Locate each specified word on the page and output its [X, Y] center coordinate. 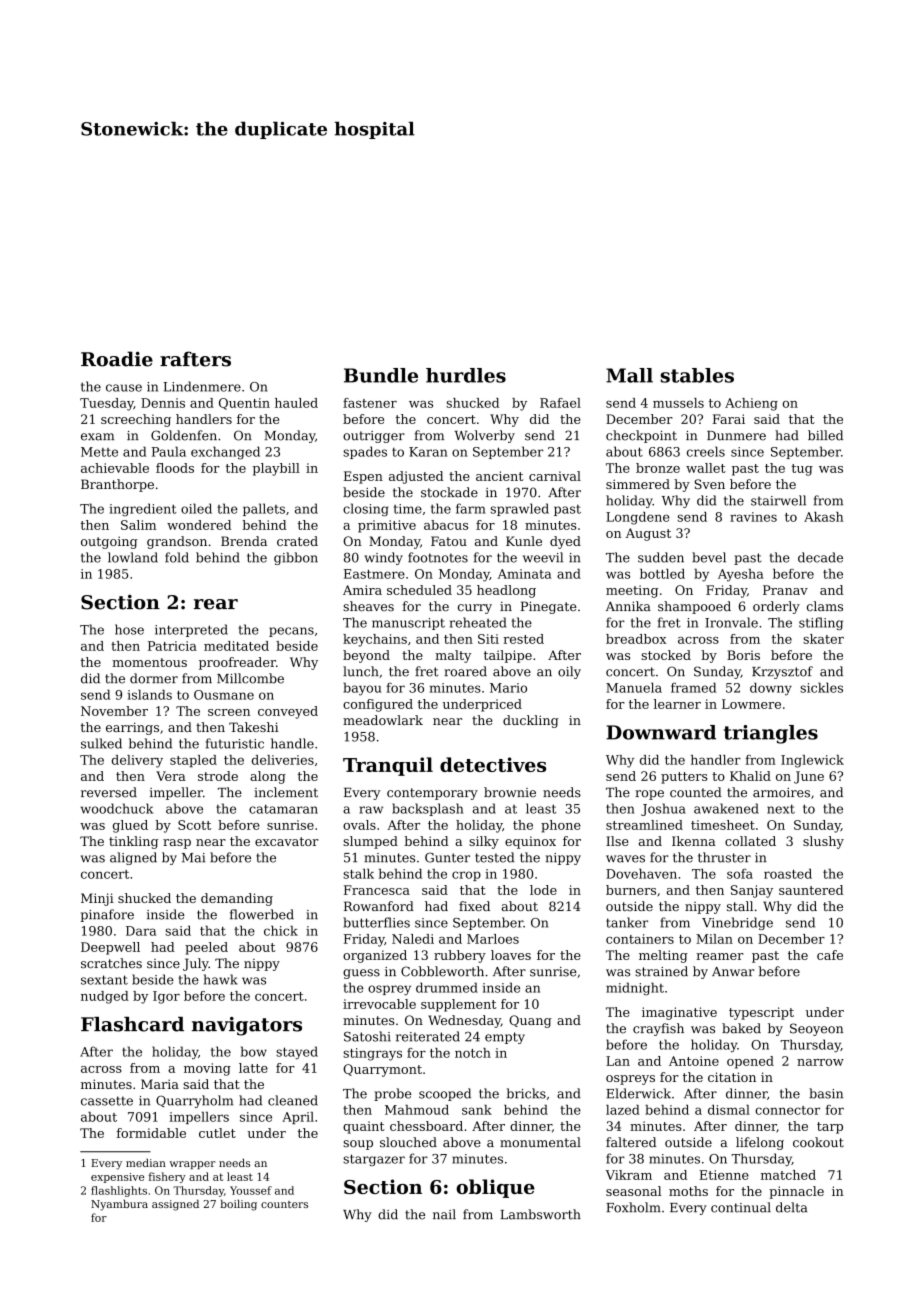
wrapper [192, 1165]
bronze [658, 468]
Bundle [381, 375]
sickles [821, 687]
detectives [493, 764]
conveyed [288, 712]
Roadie [117, 359]
